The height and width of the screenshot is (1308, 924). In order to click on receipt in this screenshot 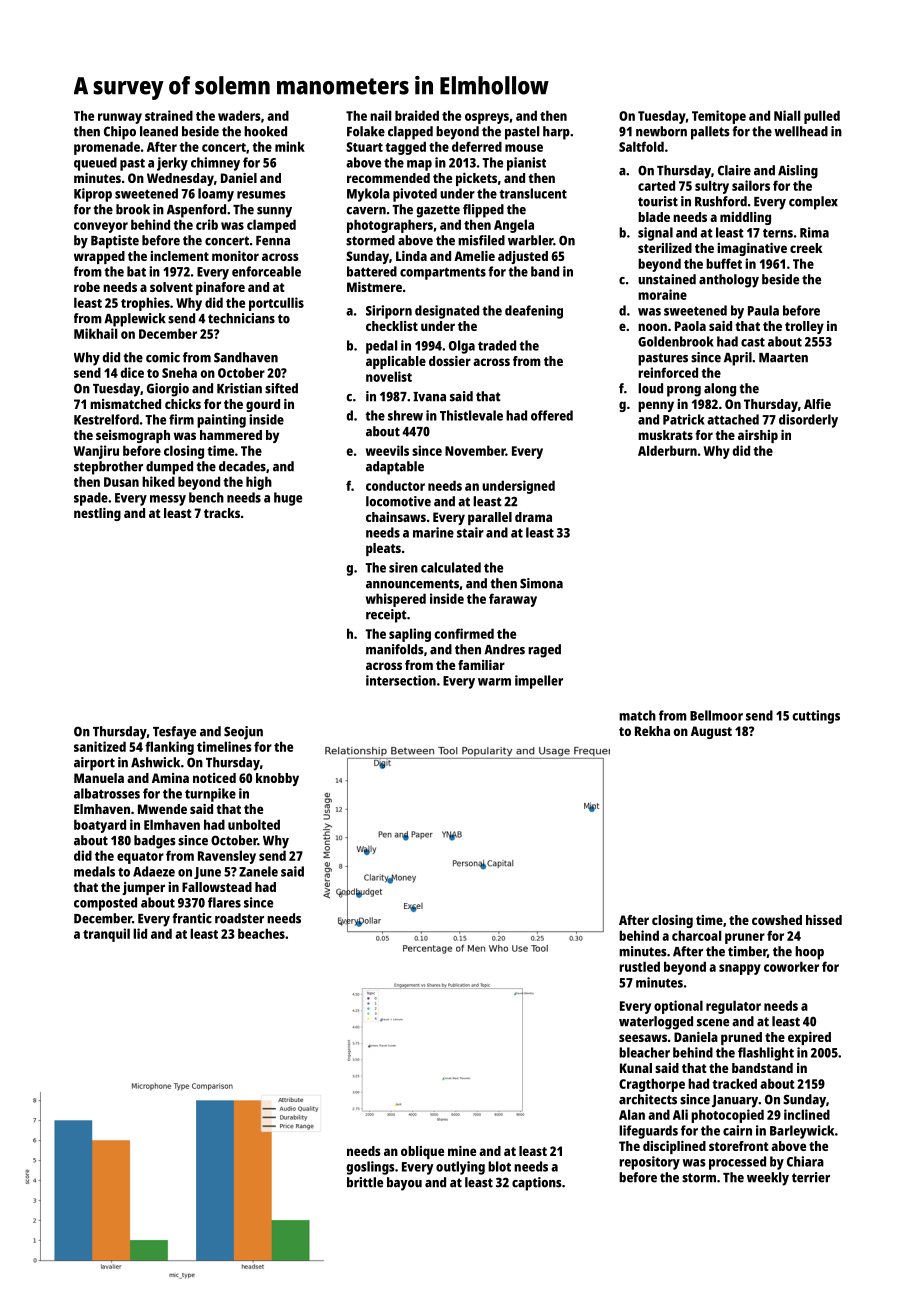, I will do `click(386, 616)`.
